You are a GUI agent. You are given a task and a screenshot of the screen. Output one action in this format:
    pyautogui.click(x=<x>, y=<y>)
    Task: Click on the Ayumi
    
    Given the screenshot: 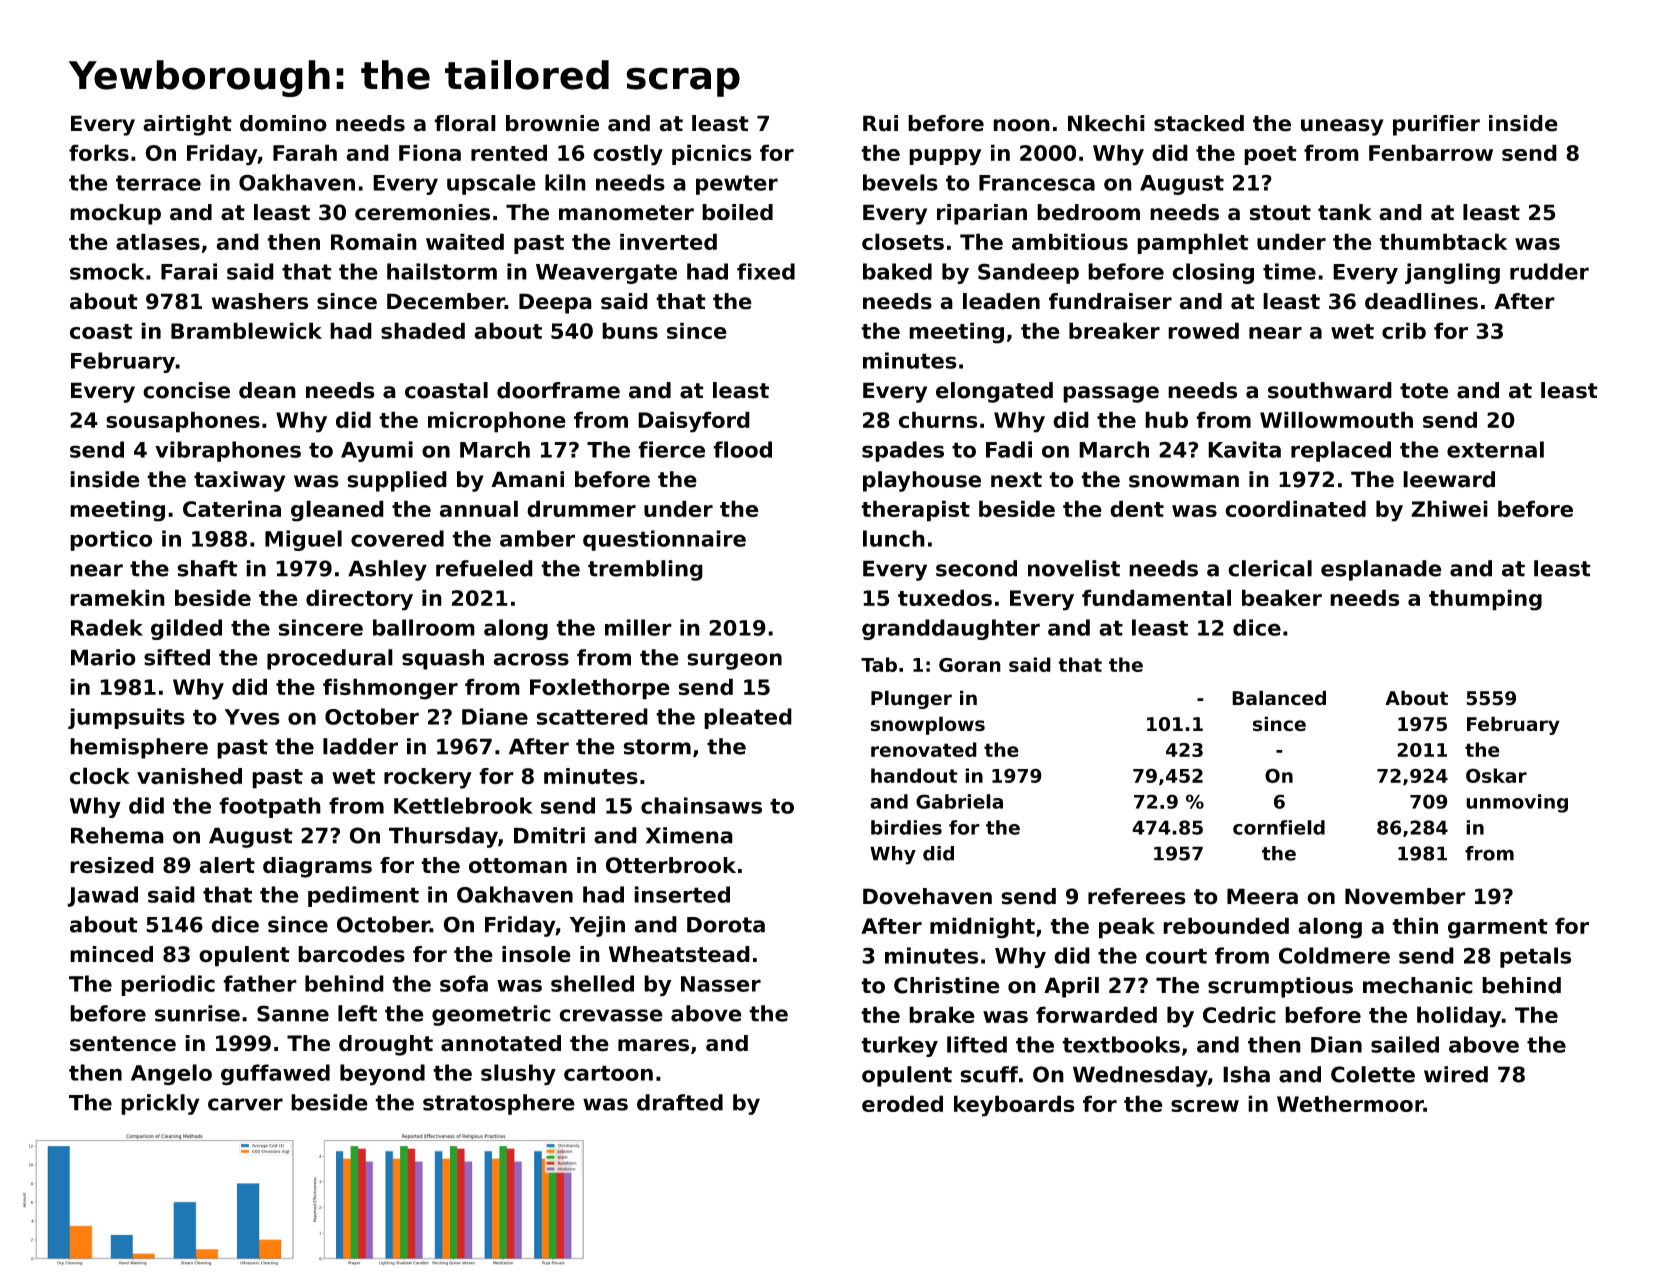 What is the action you would take?
    pyautogui.click(x=377, y=451)
